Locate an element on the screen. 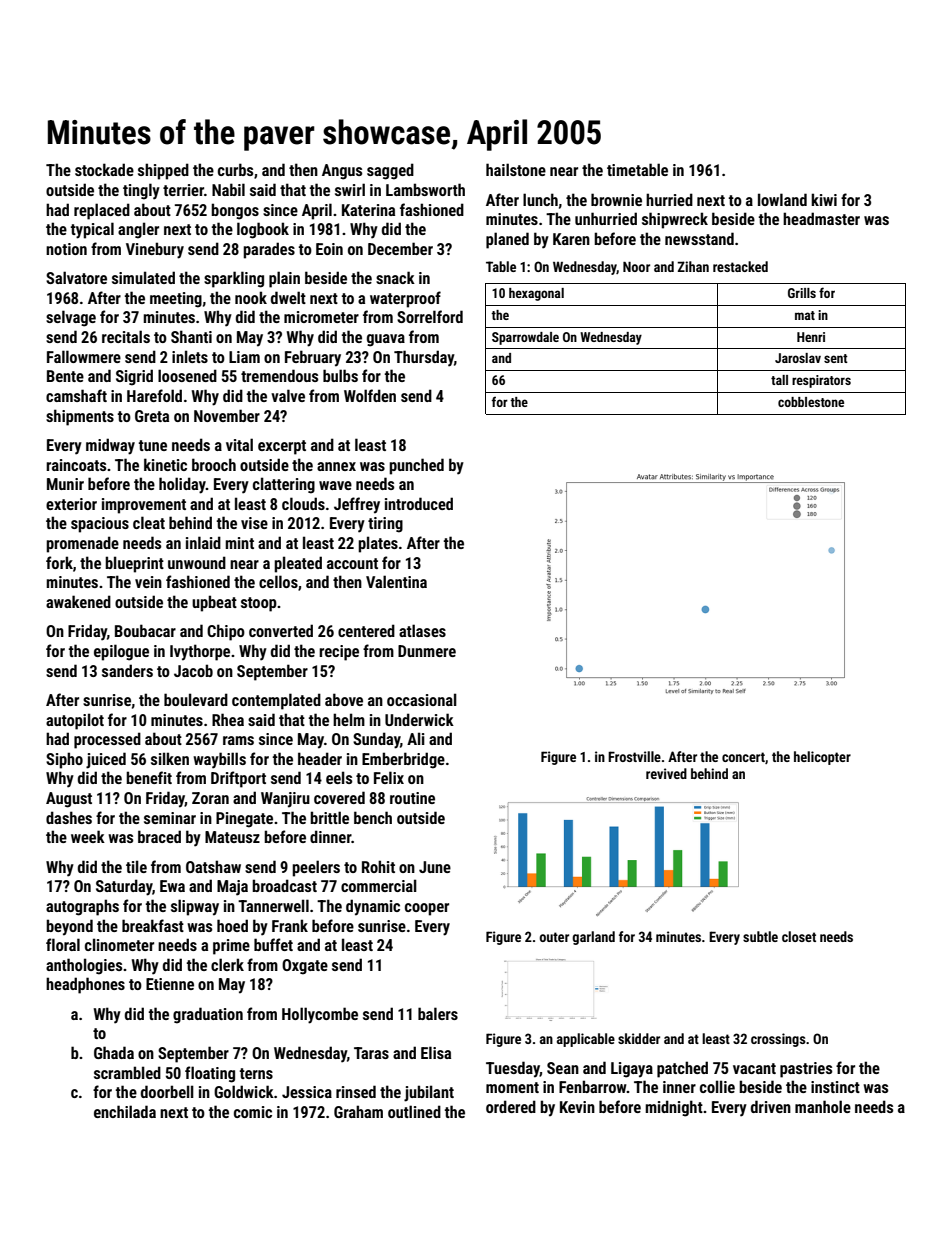  Sipho is located at coordinates (64, 760).
